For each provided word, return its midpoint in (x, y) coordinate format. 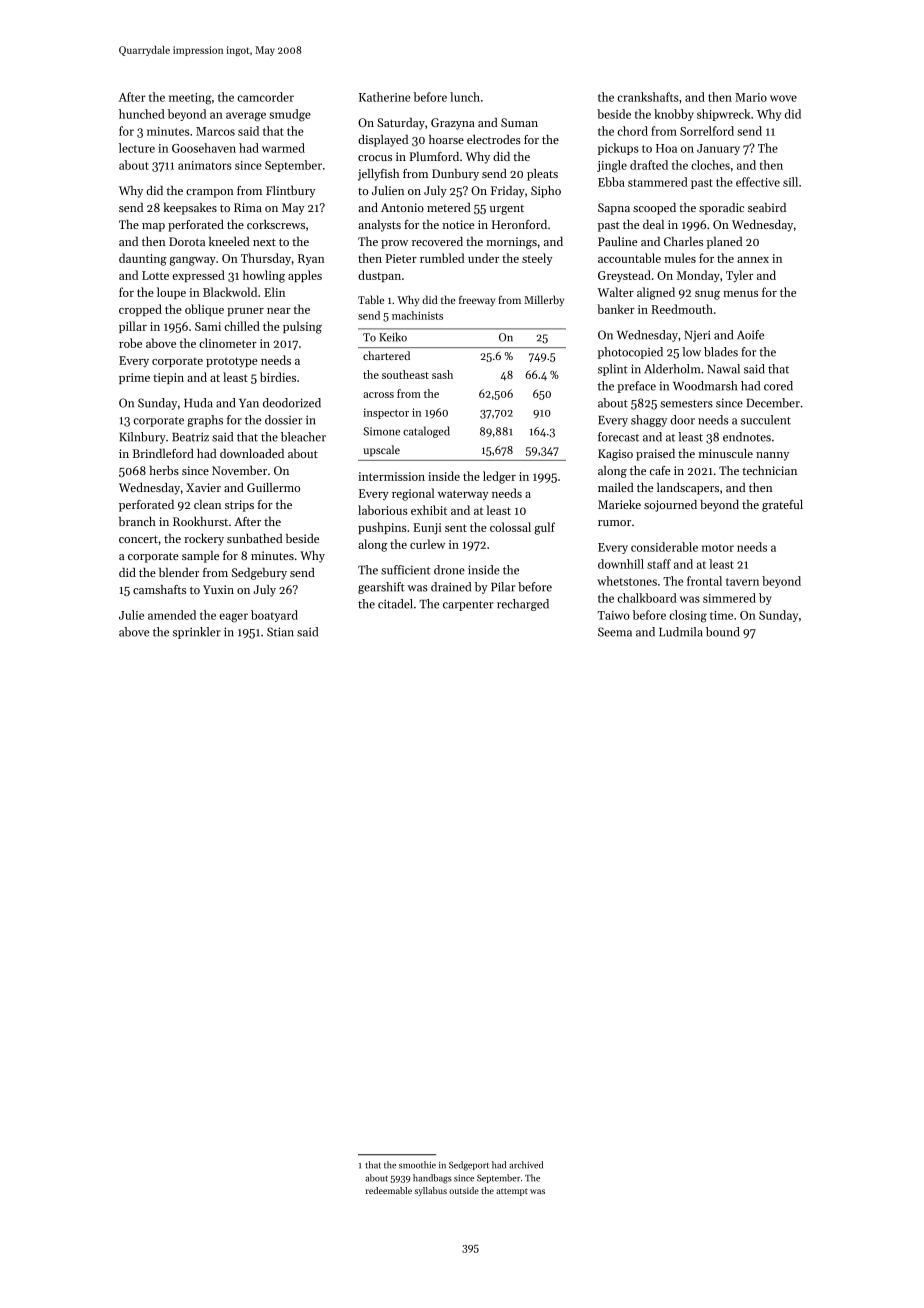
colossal (510, 527)
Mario (751, 97)
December (773, 403)
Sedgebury (259, 574)
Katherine (384, 97)
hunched (142, 114)
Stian (280, 632)
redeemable (389, 1190)
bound (723, 632)
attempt (512, 1192)
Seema (615, 632)
